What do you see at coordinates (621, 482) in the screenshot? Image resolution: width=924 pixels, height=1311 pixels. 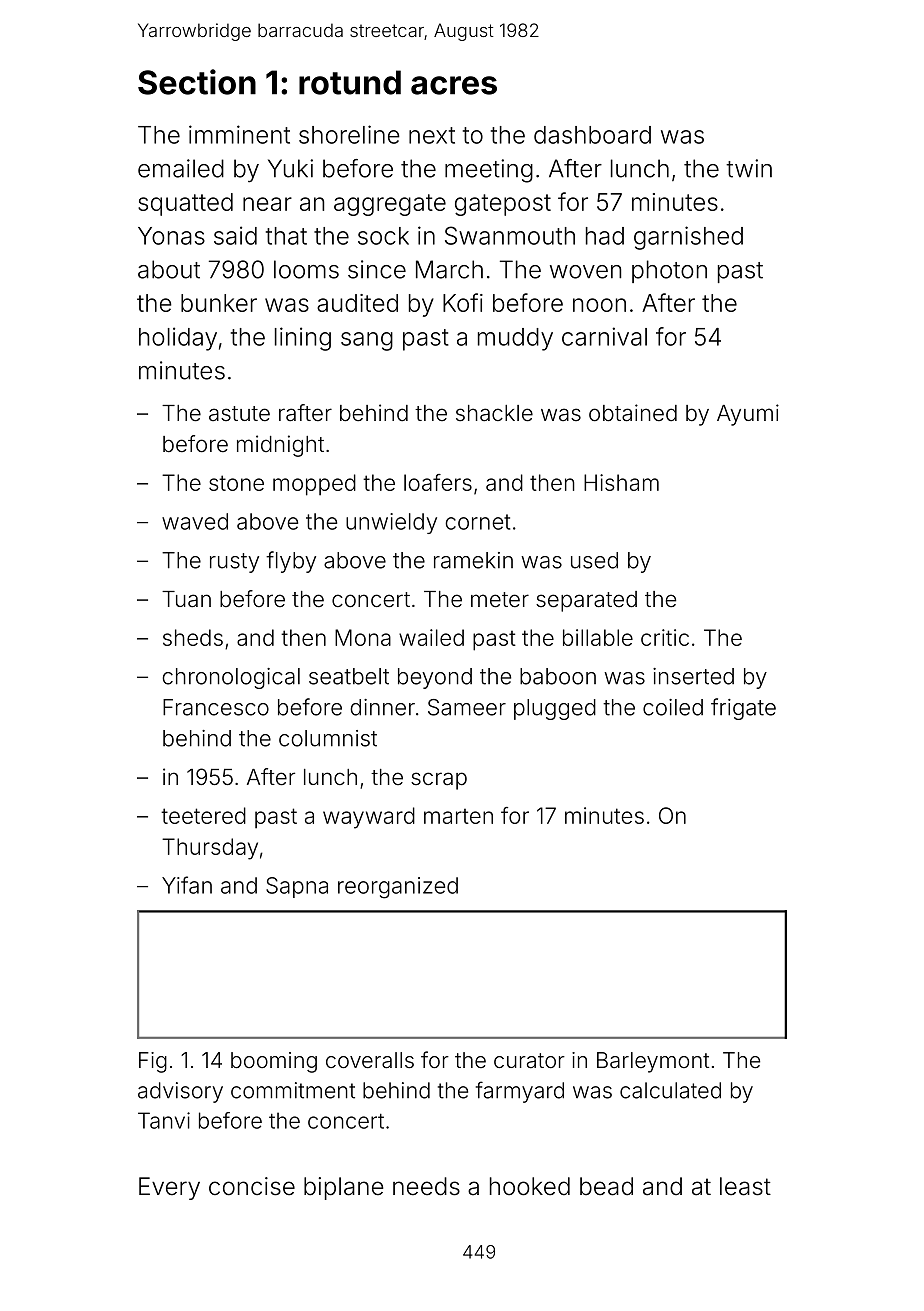 I see `Hisham` at bounding box center [621, 482].
